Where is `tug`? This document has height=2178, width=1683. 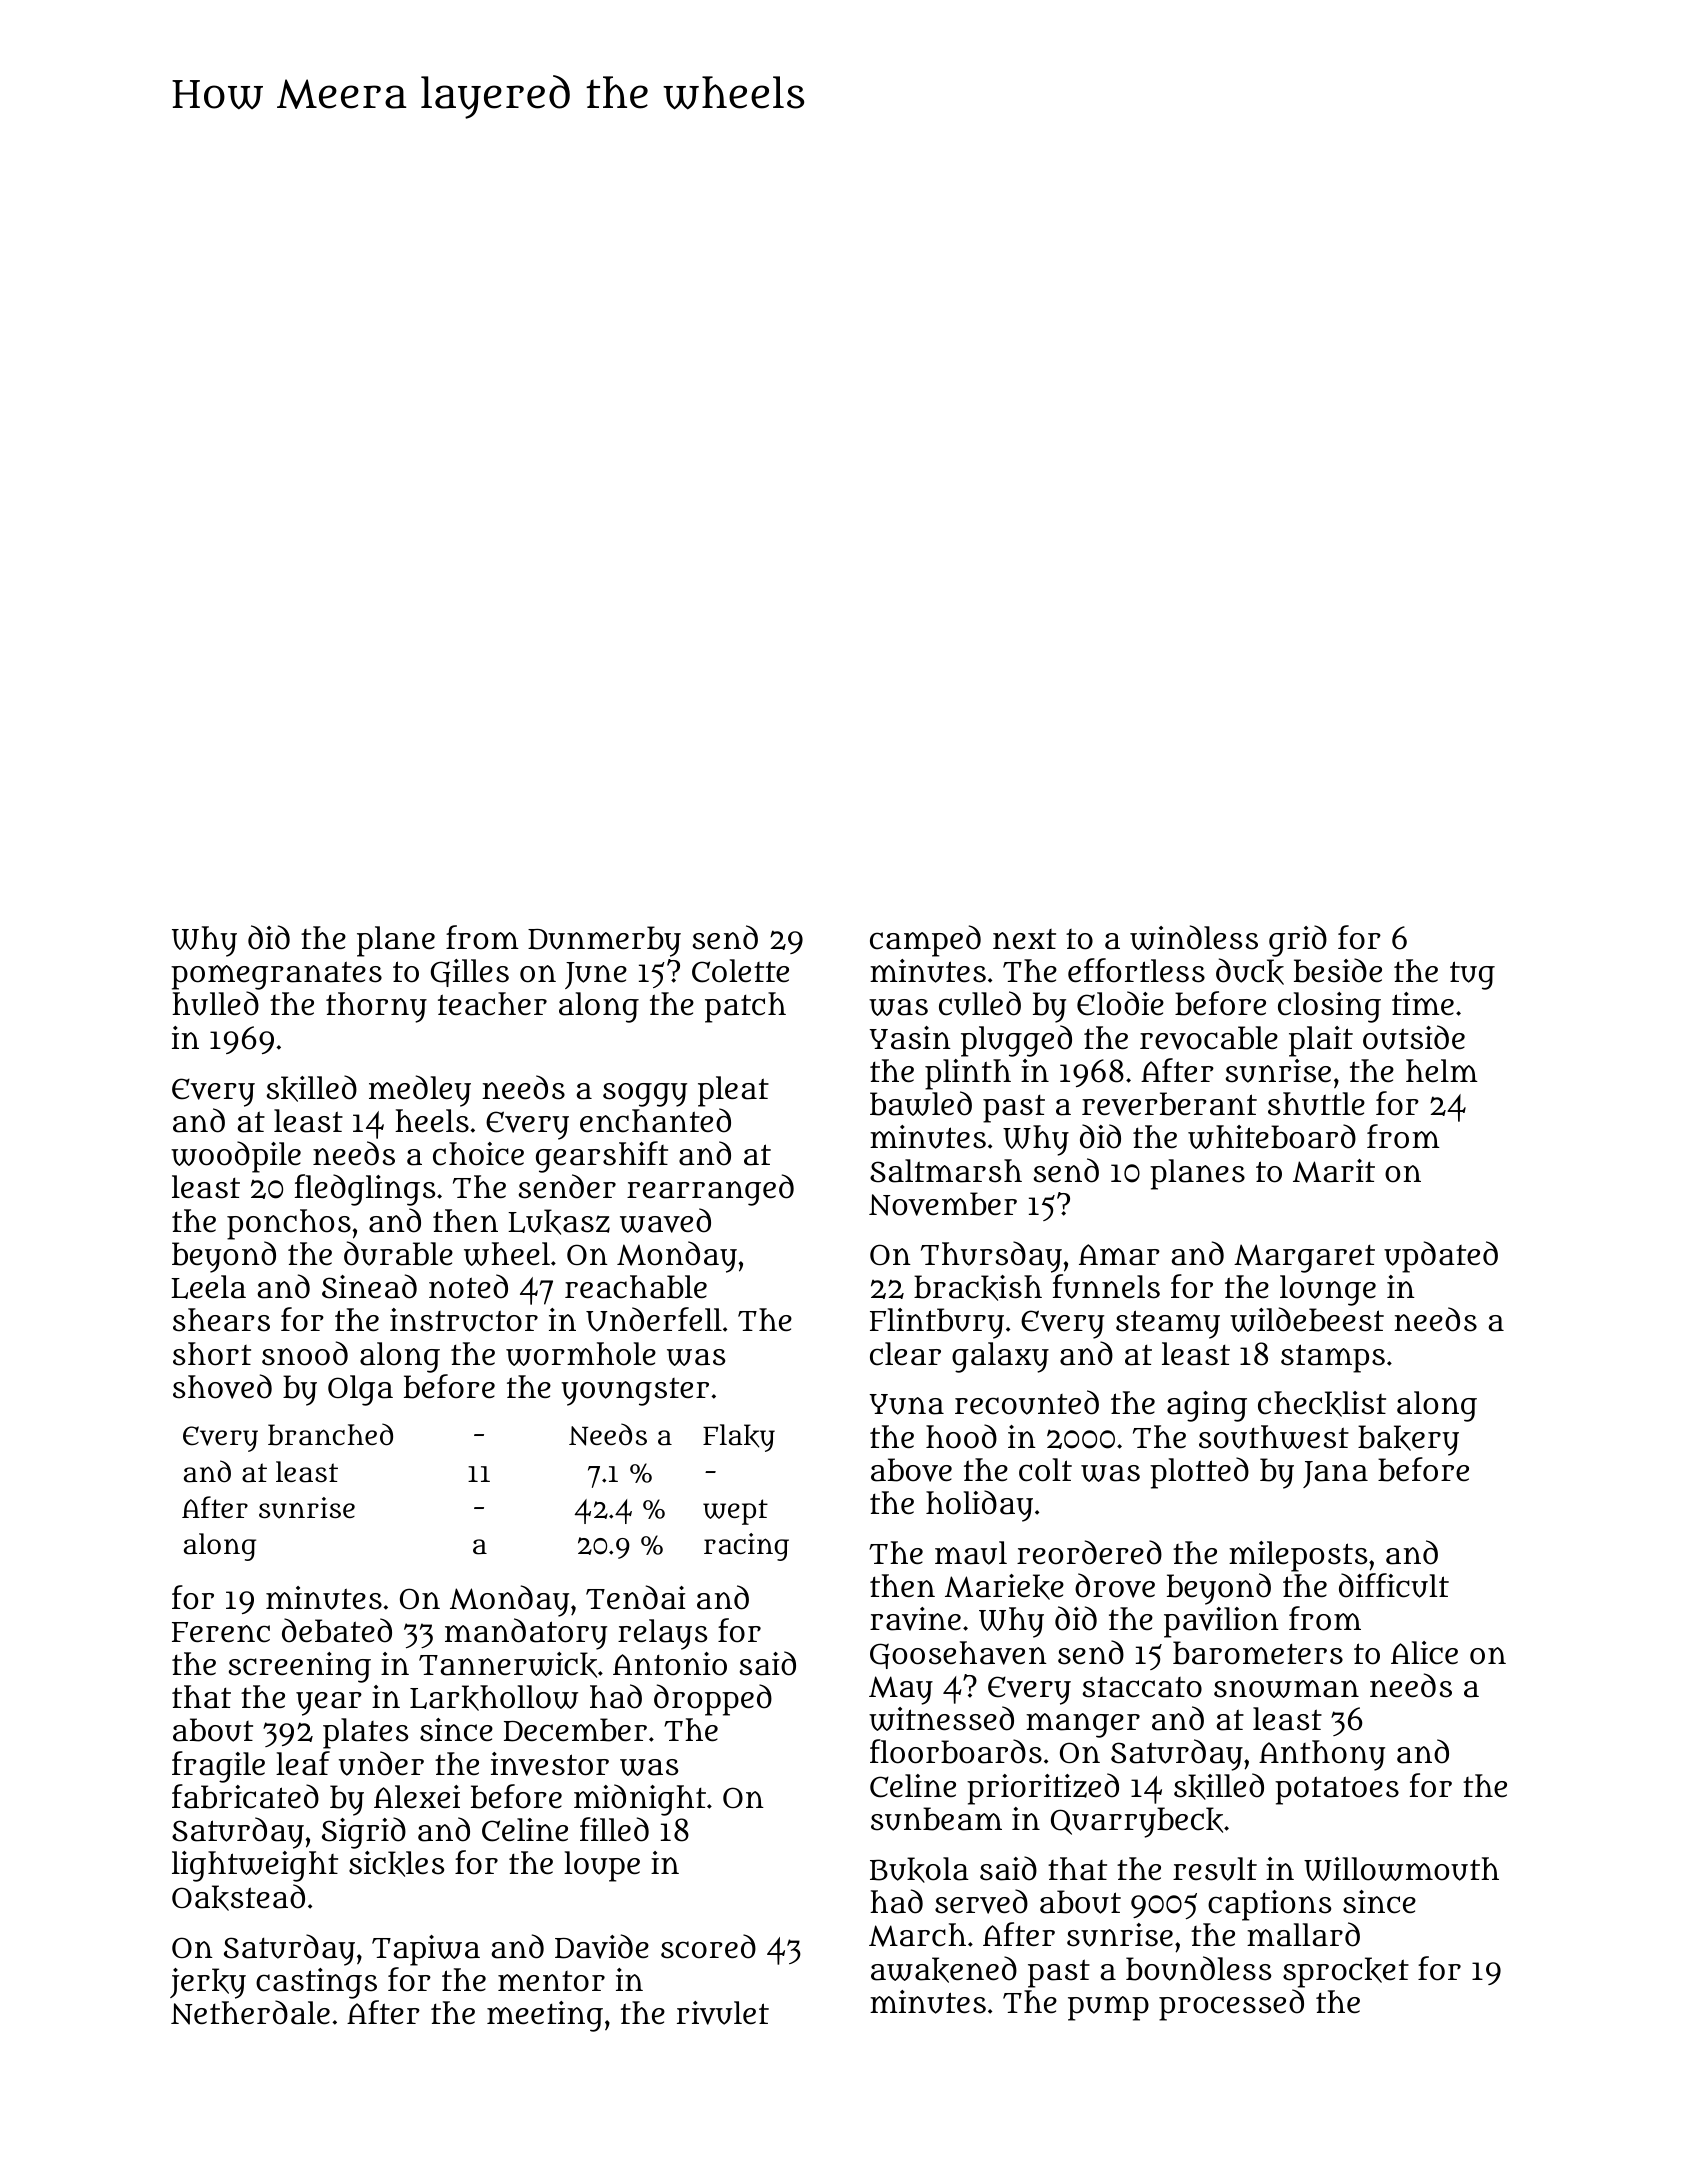 tug is located at coordinates (1472, 975).
